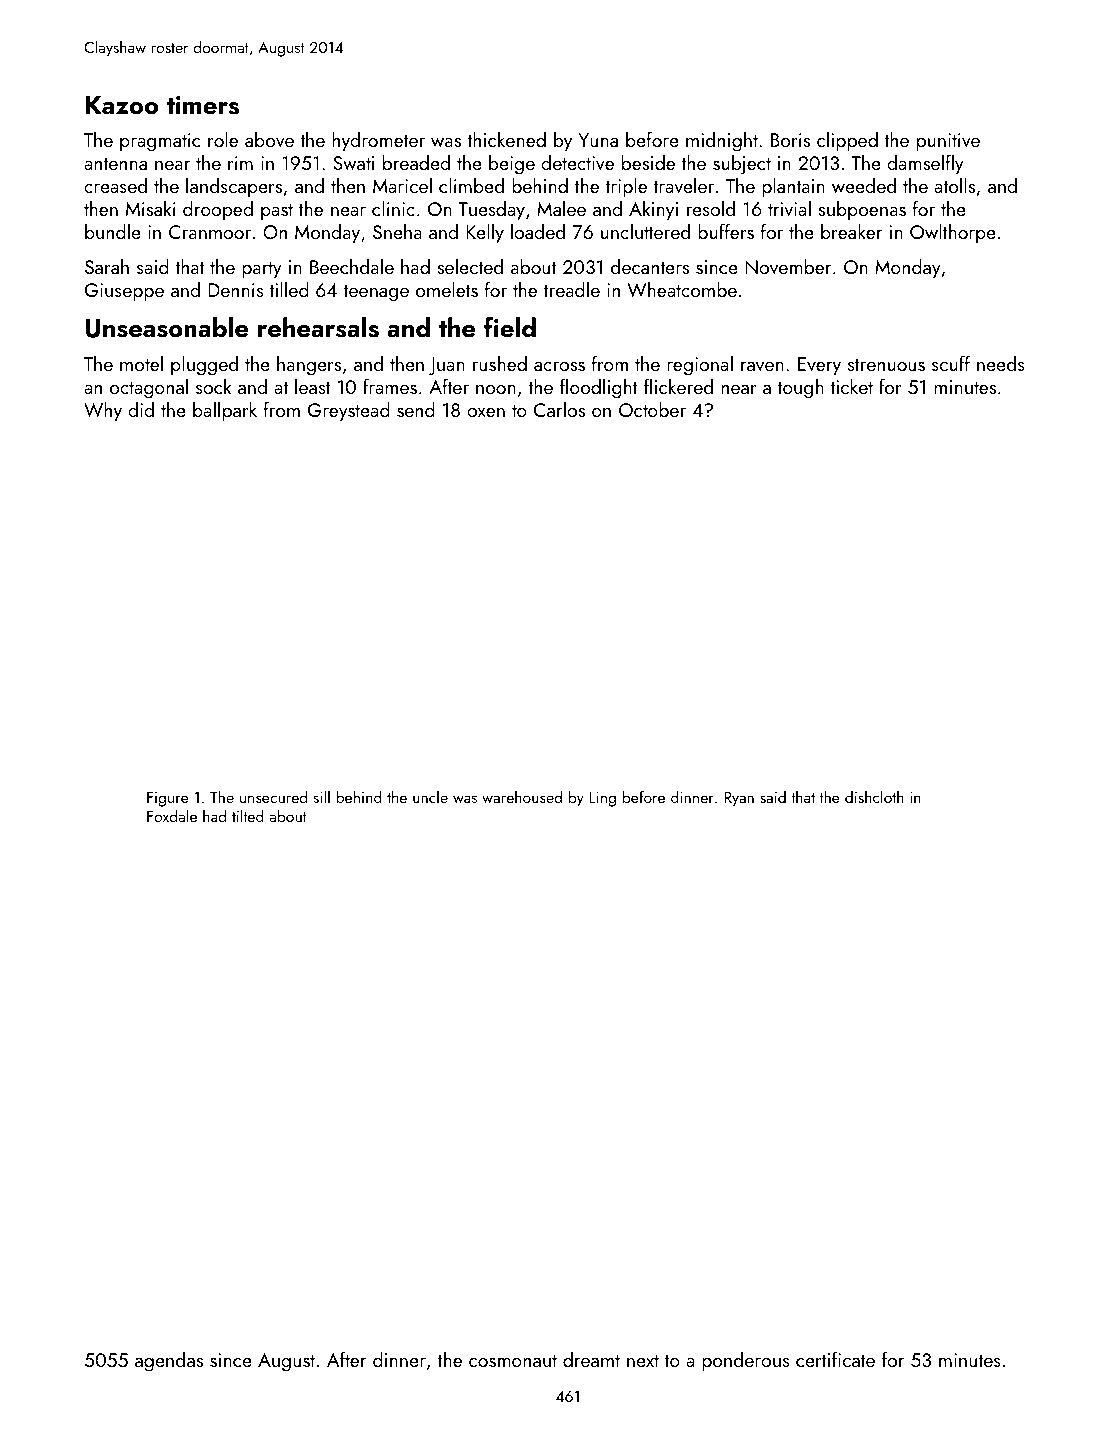 The image size is (1111, 1437). Describe the element at coordinates (790, 140) in the screenshot. I see `Boris` at that location.
